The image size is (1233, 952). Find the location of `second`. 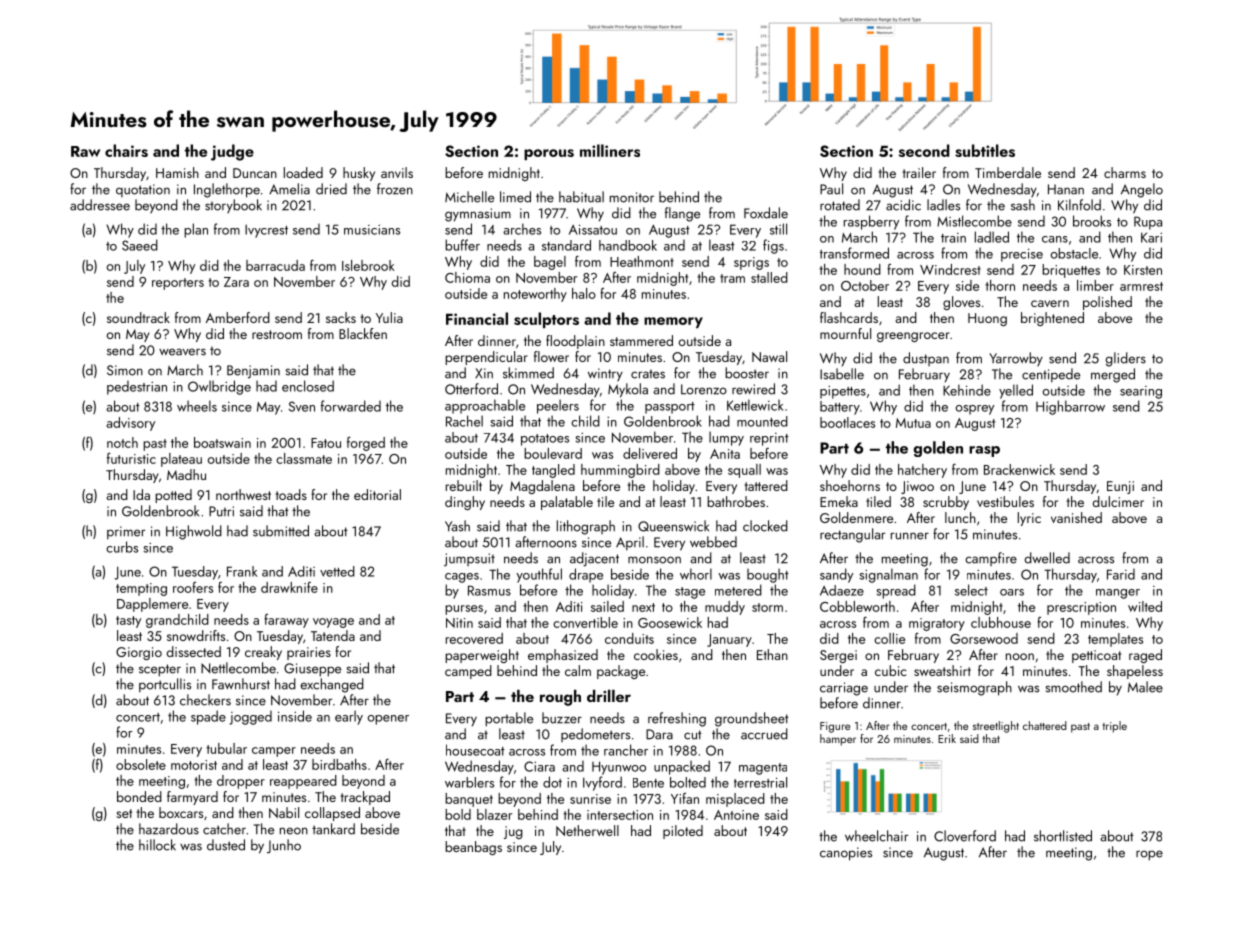

second is located at coordinates (924, 150).
